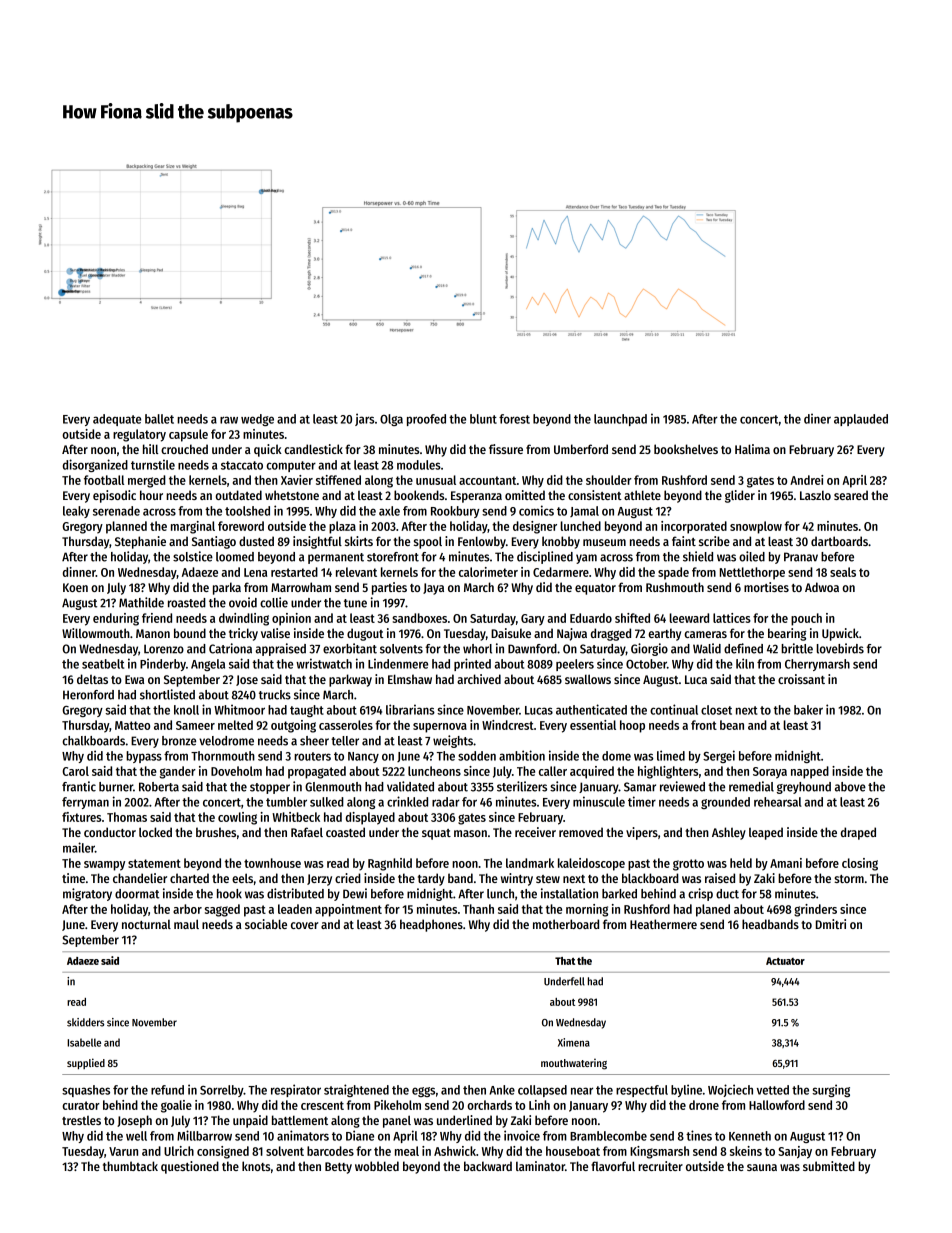 Image resolution: width=952 pixels, height=1233 pixels. I want to click on ballet, so click(159, 419).
